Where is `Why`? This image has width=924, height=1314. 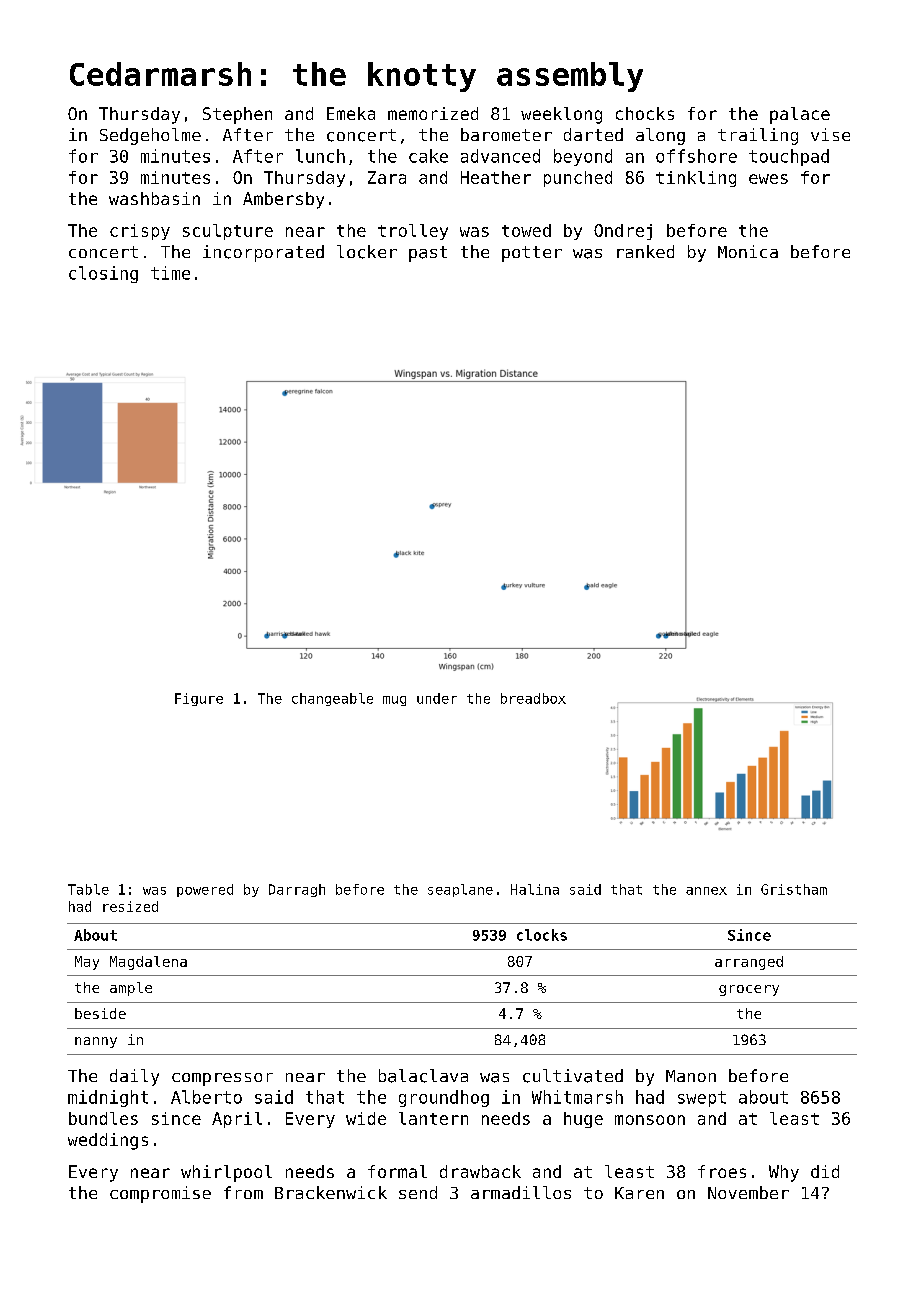
Why is located at coordinates (784, 1173).
